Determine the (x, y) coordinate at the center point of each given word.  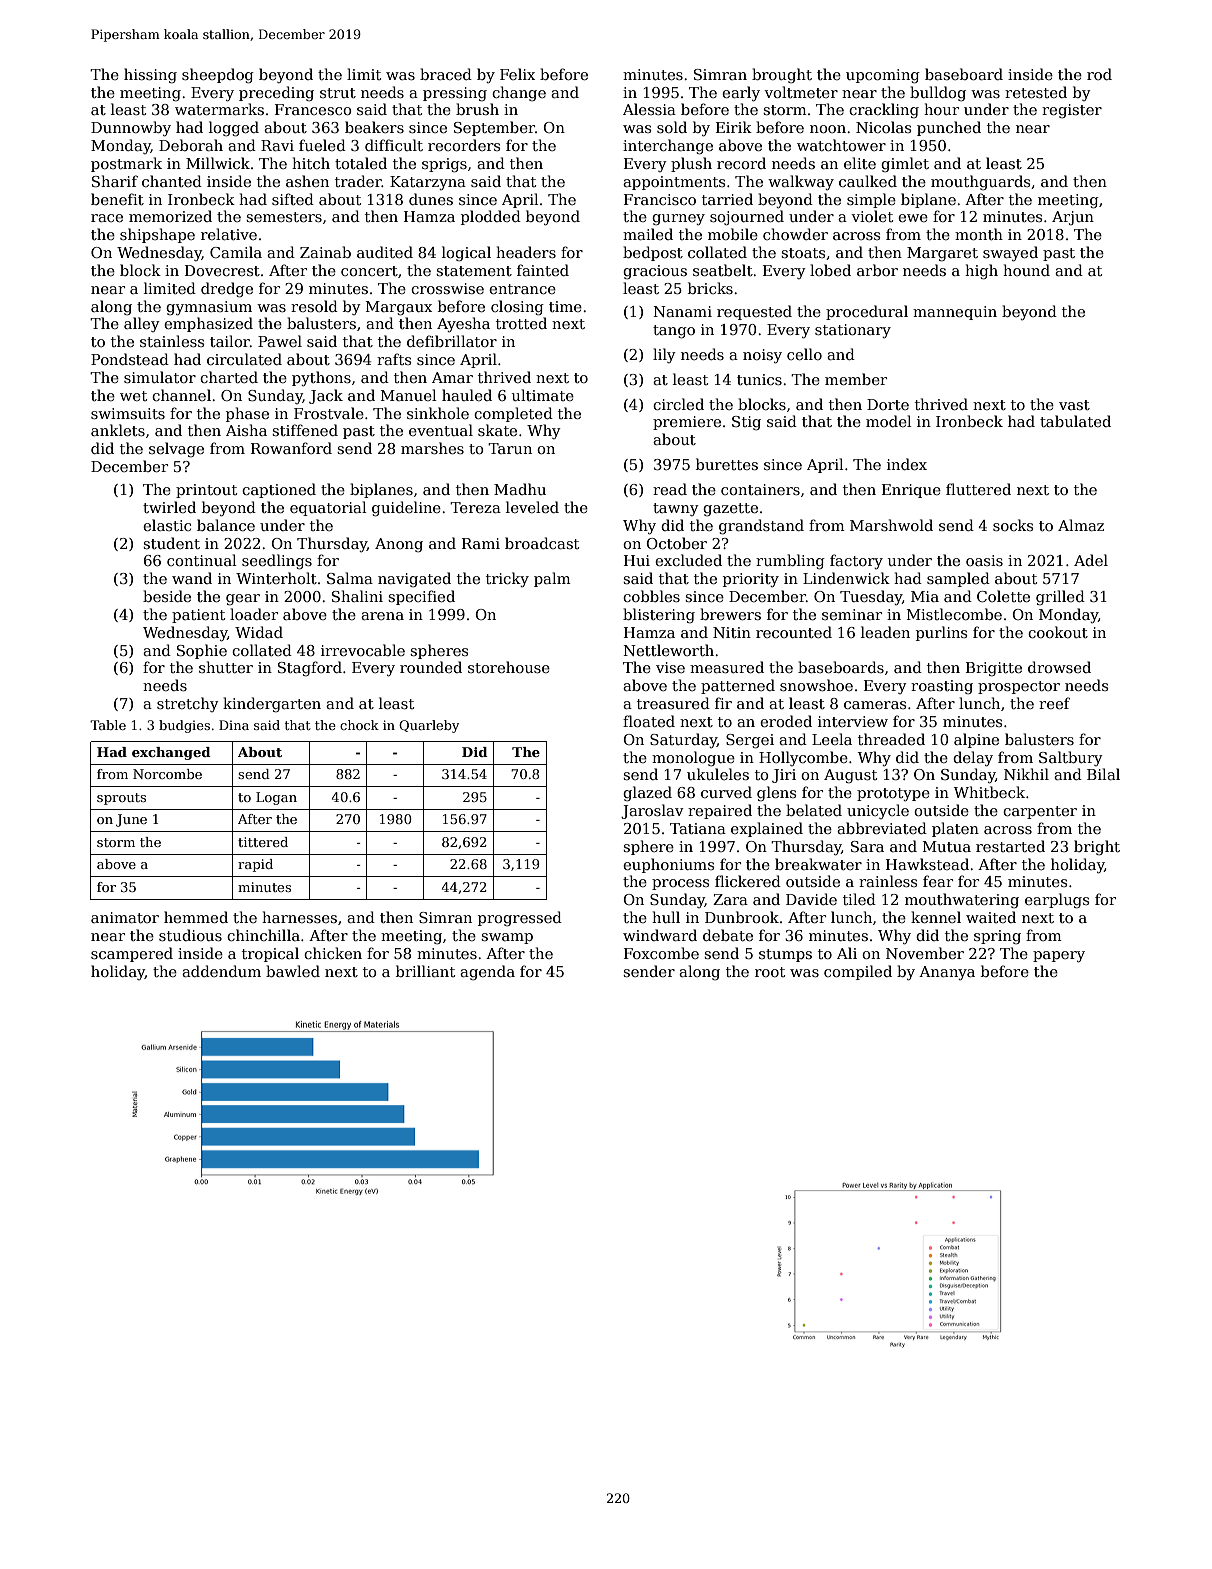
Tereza (475, 507)
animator (125, 917)
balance (226, 525)
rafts (394, 359)
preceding (276, 94)
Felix (517, 74)
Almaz (1081, 525)
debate (728, 935)
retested (1036, 92)
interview (853, 721)
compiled (858, 972)
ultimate (543, 395)
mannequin (955, 313)
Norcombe (167, 774)
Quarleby (429, 726)
